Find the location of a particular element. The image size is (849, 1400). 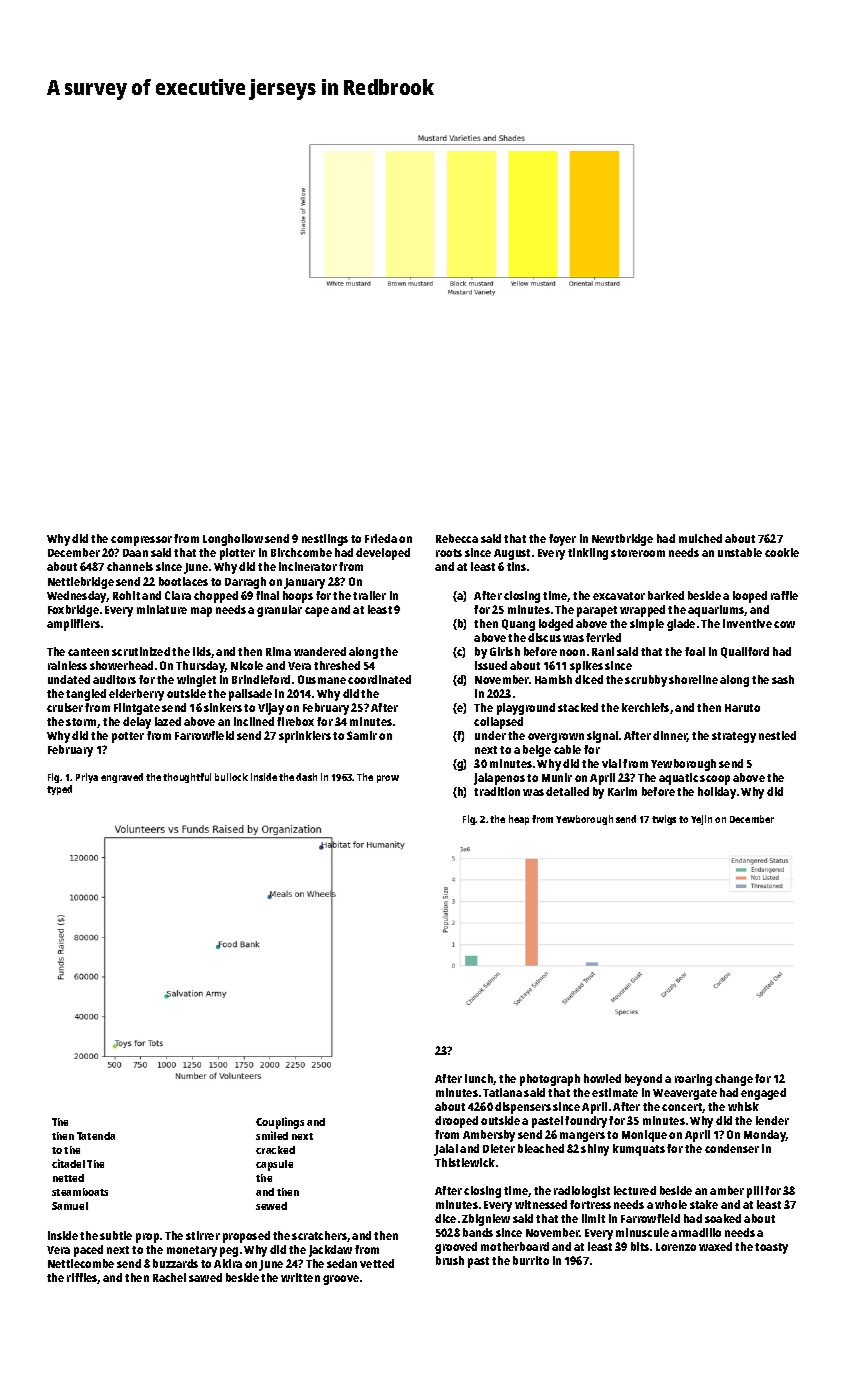

compressor is located at coordinates (141, 541).
